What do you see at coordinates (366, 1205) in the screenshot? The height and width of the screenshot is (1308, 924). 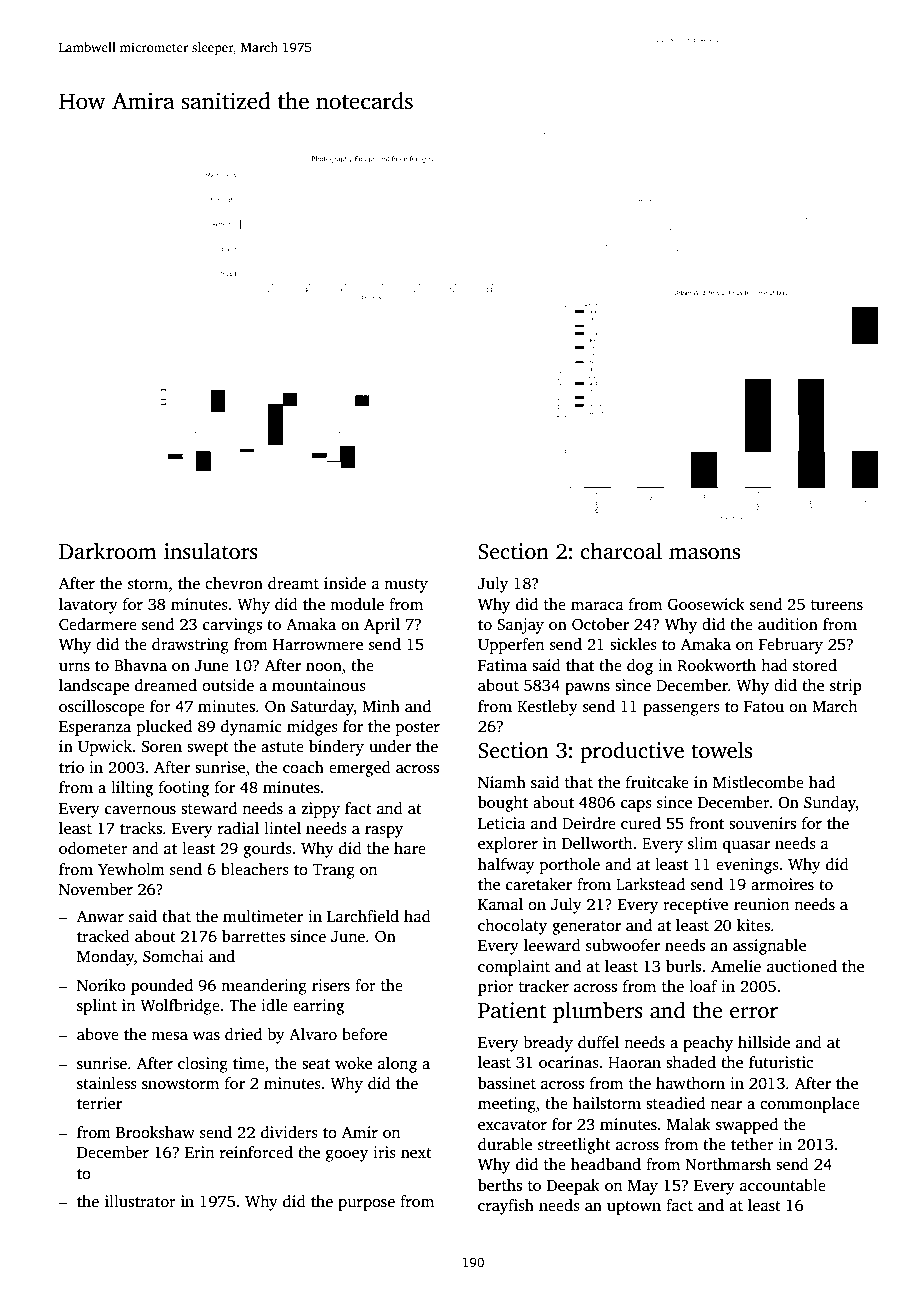 I see `purpose` at bounding box center [366, 1205].
